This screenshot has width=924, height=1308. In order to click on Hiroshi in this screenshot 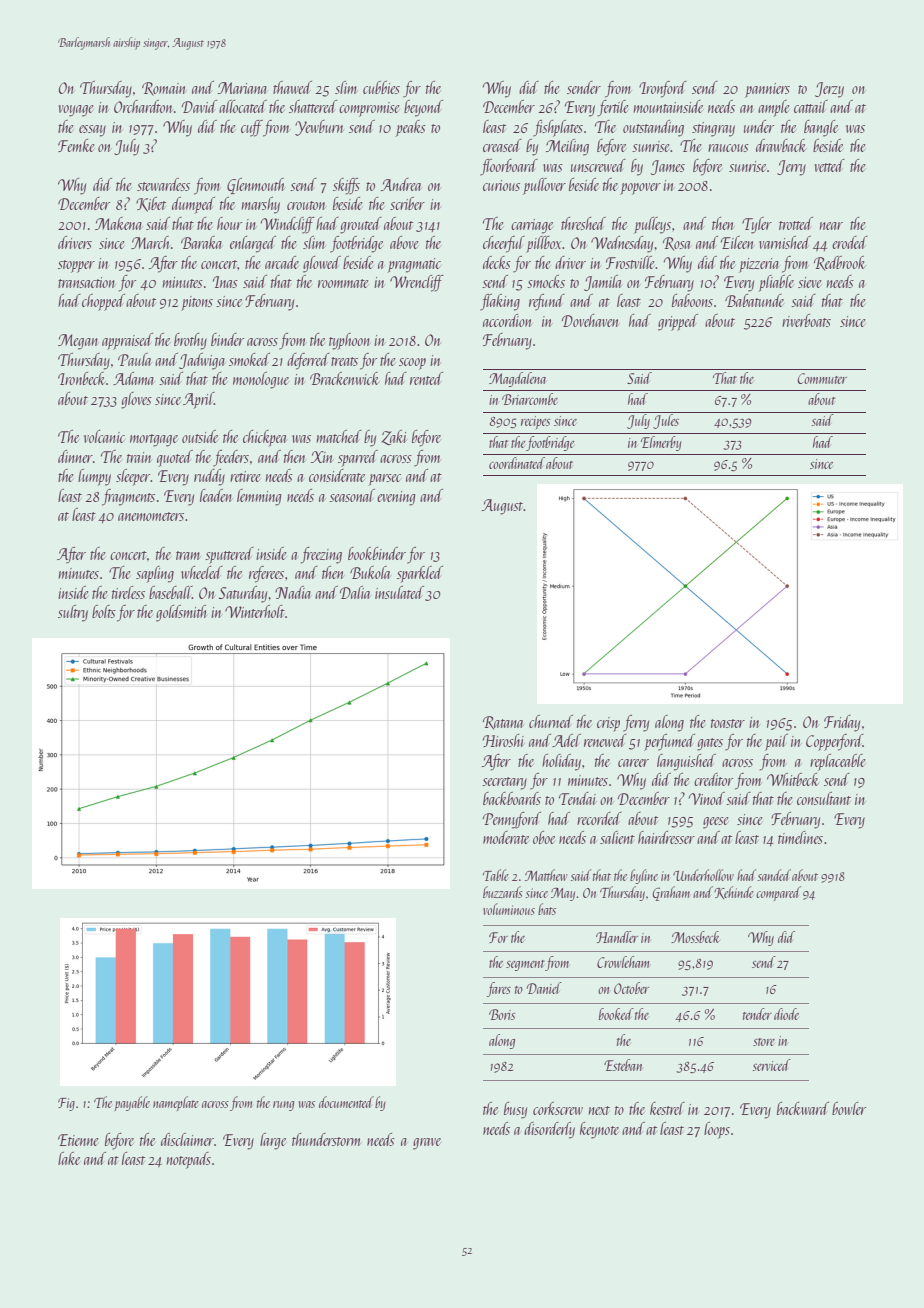, I will do `click(504, 740)`.
